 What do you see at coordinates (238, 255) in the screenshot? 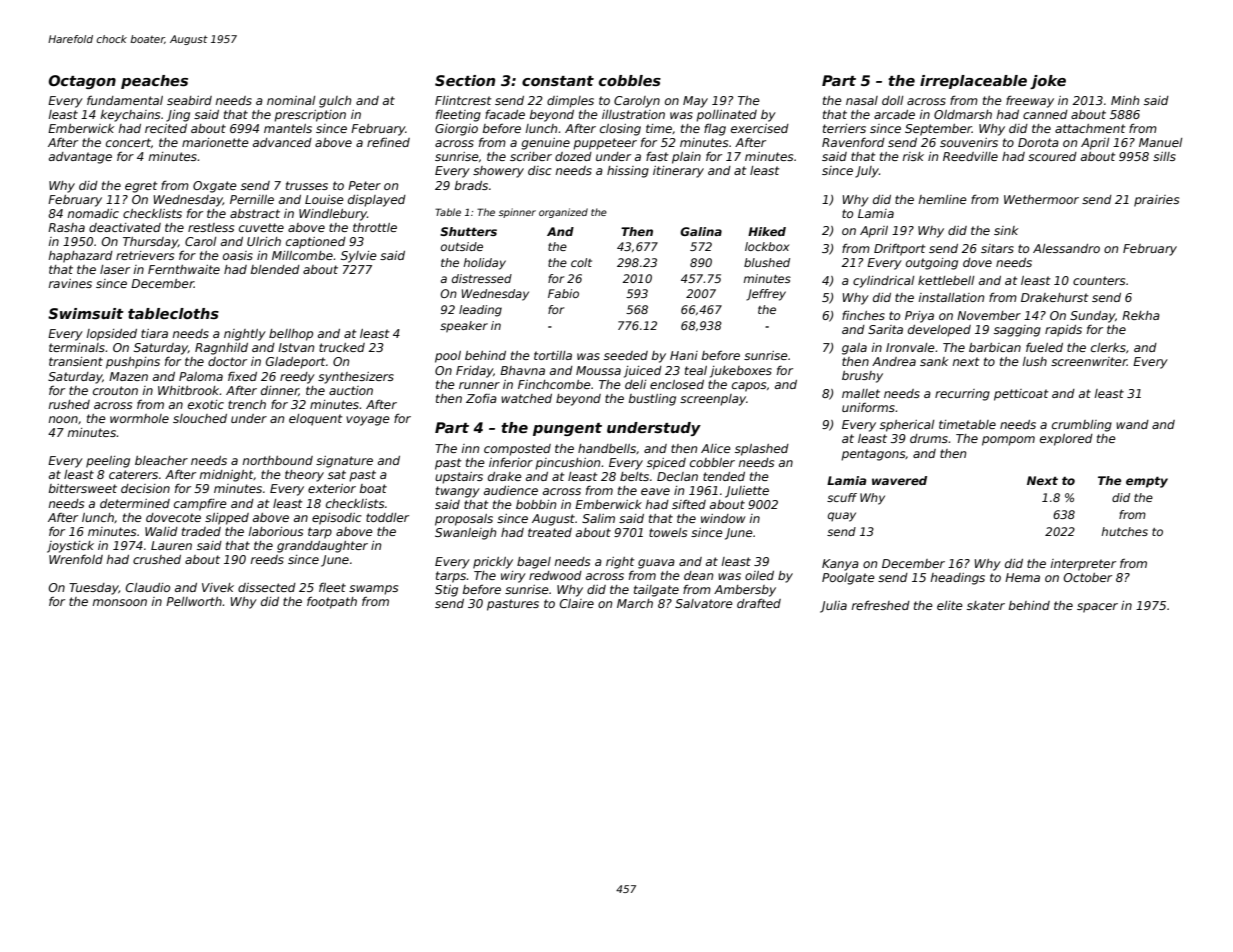
I see `oasis` at bounding box center [238, 255].
